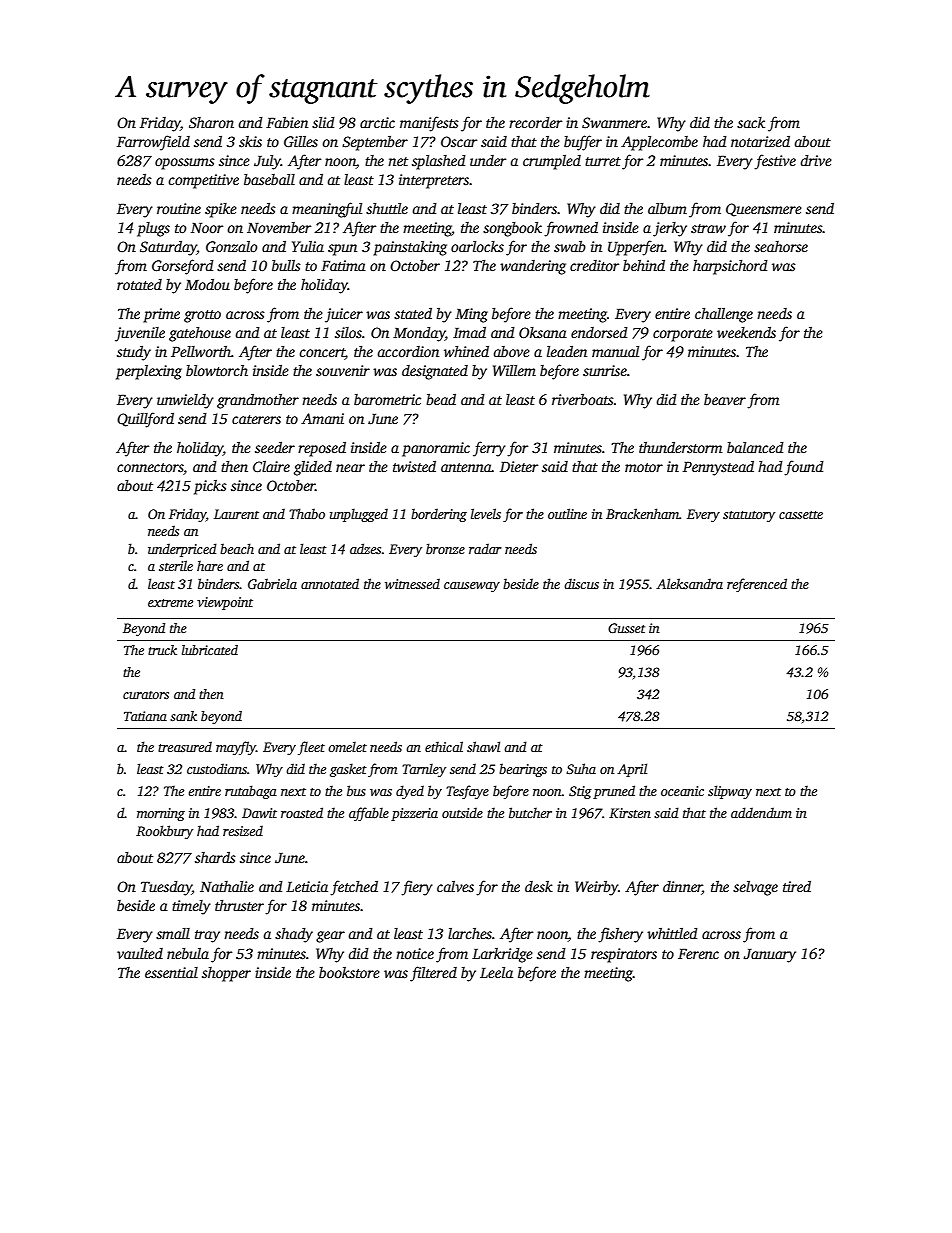 This screenshot has width=952, height=1233. Describe the element at coordinates (377, 122) in the screenshot. I see `arctic` at that location.
